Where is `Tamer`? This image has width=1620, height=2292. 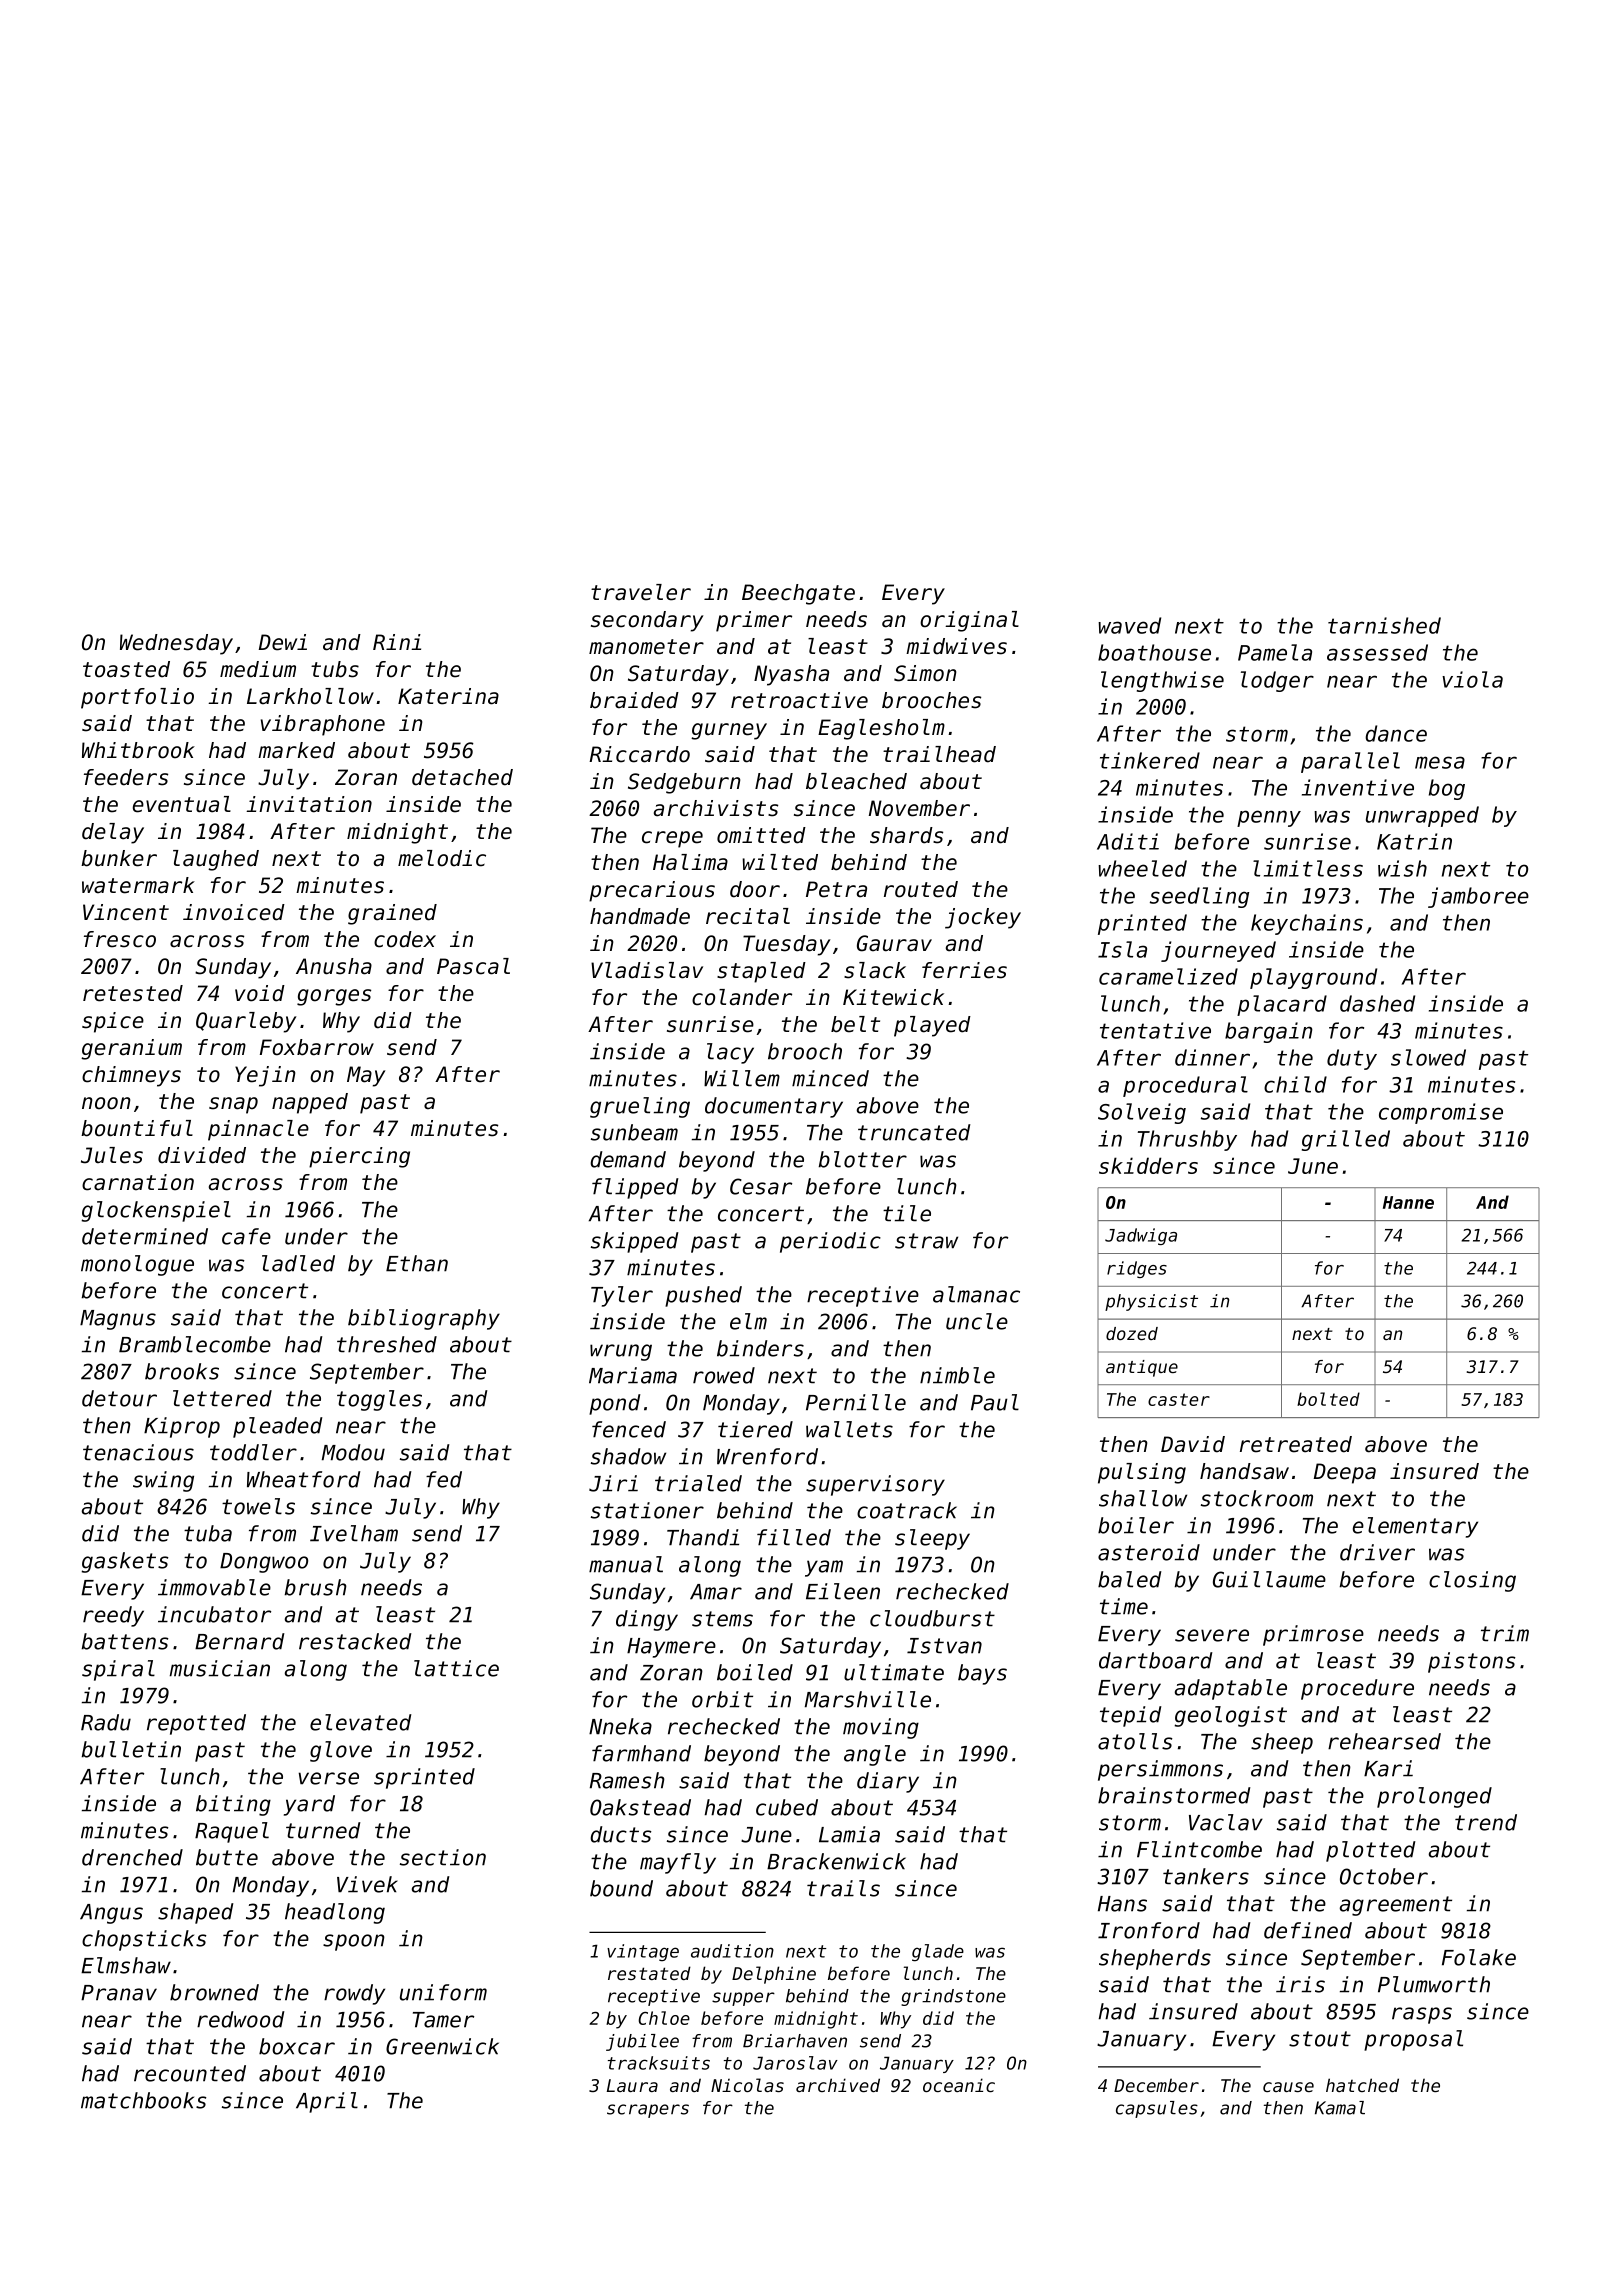 Tamer is located at coordinates (443, 2020).
